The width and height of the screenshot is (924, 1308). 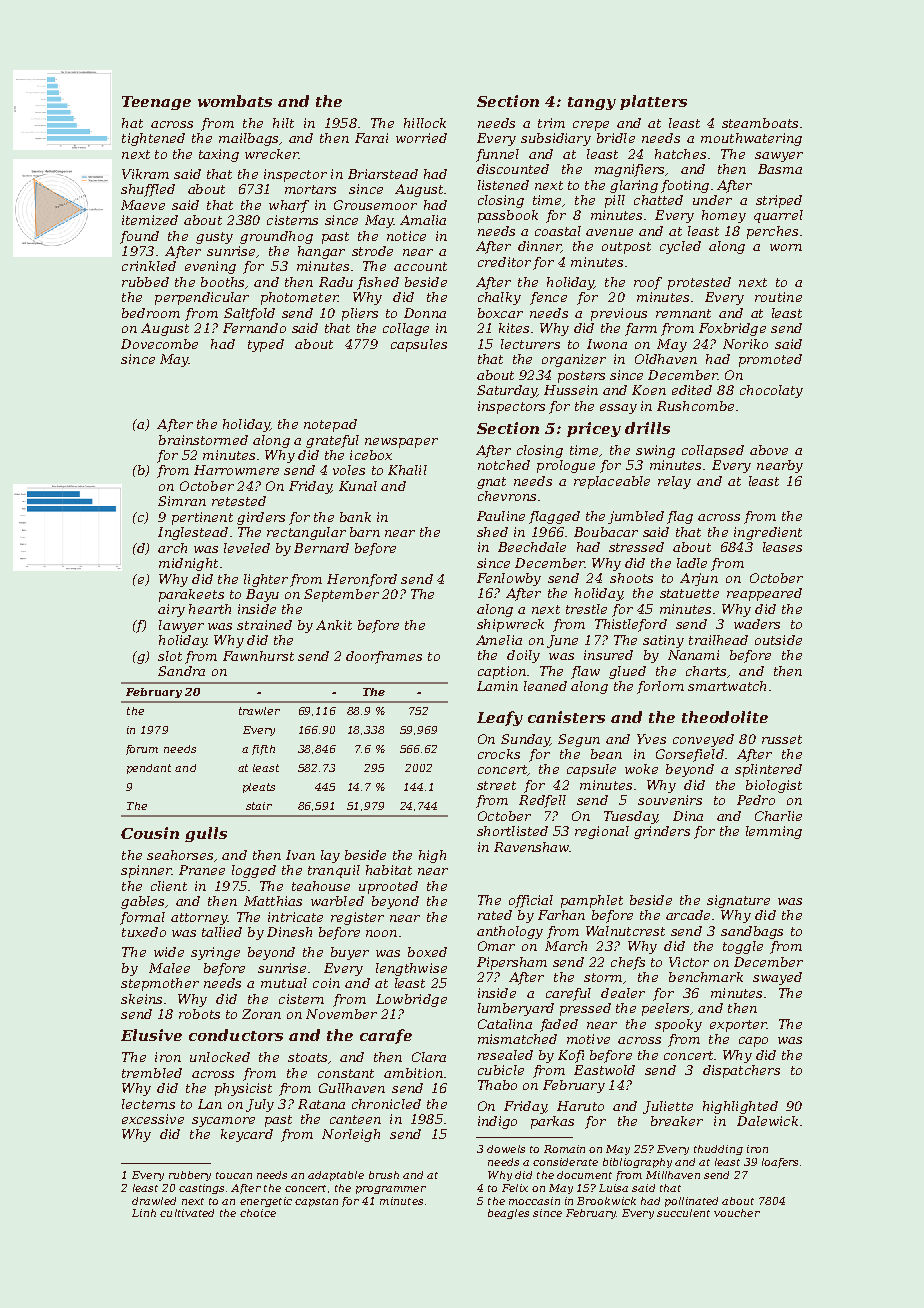 What do you see at coordinates (235, 101) in the screenshot?
I see `wombats` at bounding box center [235, 101].
